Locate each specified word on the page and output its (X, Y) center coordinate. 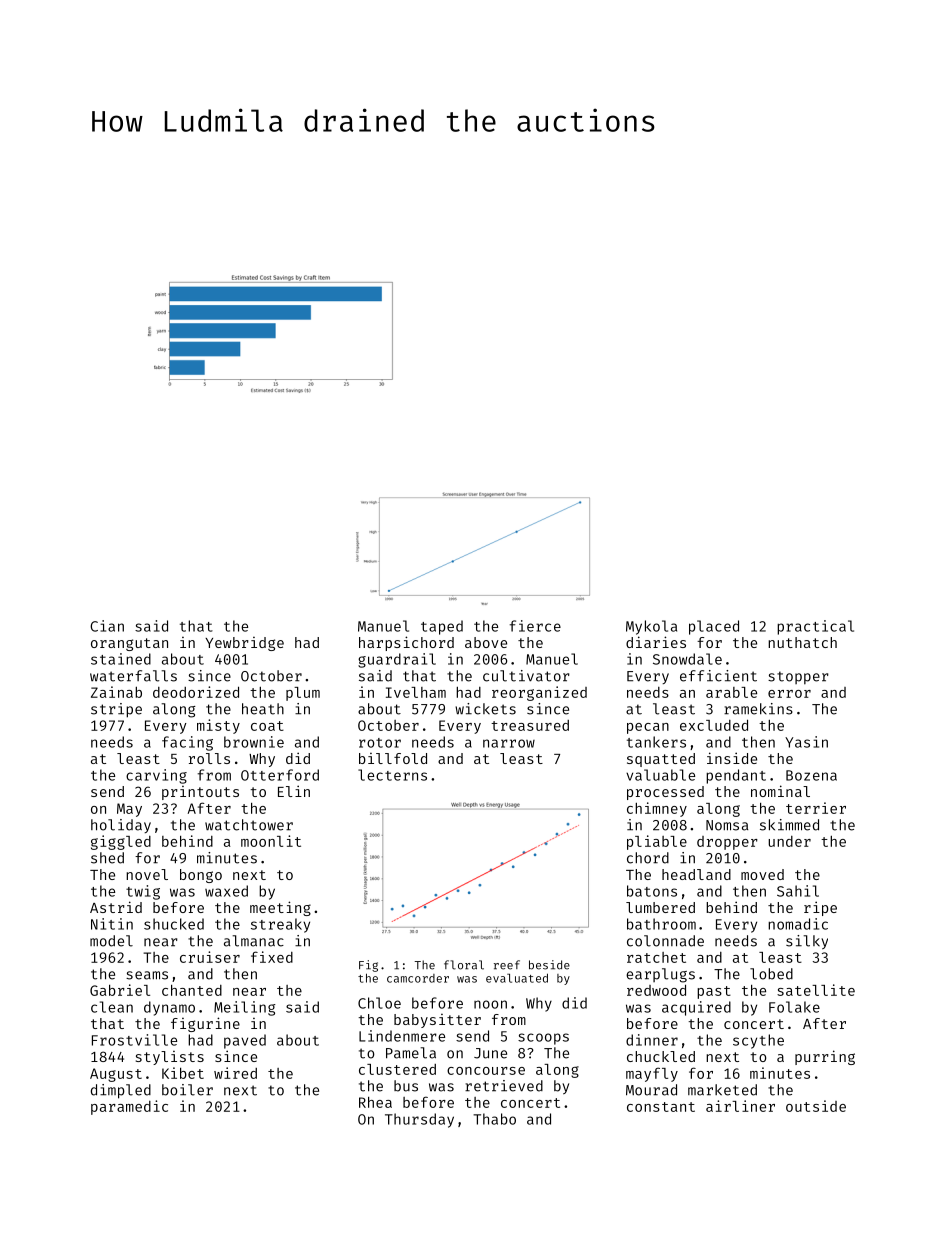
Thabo (494, 1119)
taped (442, 627)
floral (464, 965)
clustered (397, 1069)
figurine (205, 1024)
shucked (174, 924)
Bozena (811, 775)
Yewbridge (244, 644)
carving (156, 776)
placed (714, 627)
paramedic (129, 1107)
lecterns (392, 775)
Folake (794, 1007)
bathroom (661, 924)
